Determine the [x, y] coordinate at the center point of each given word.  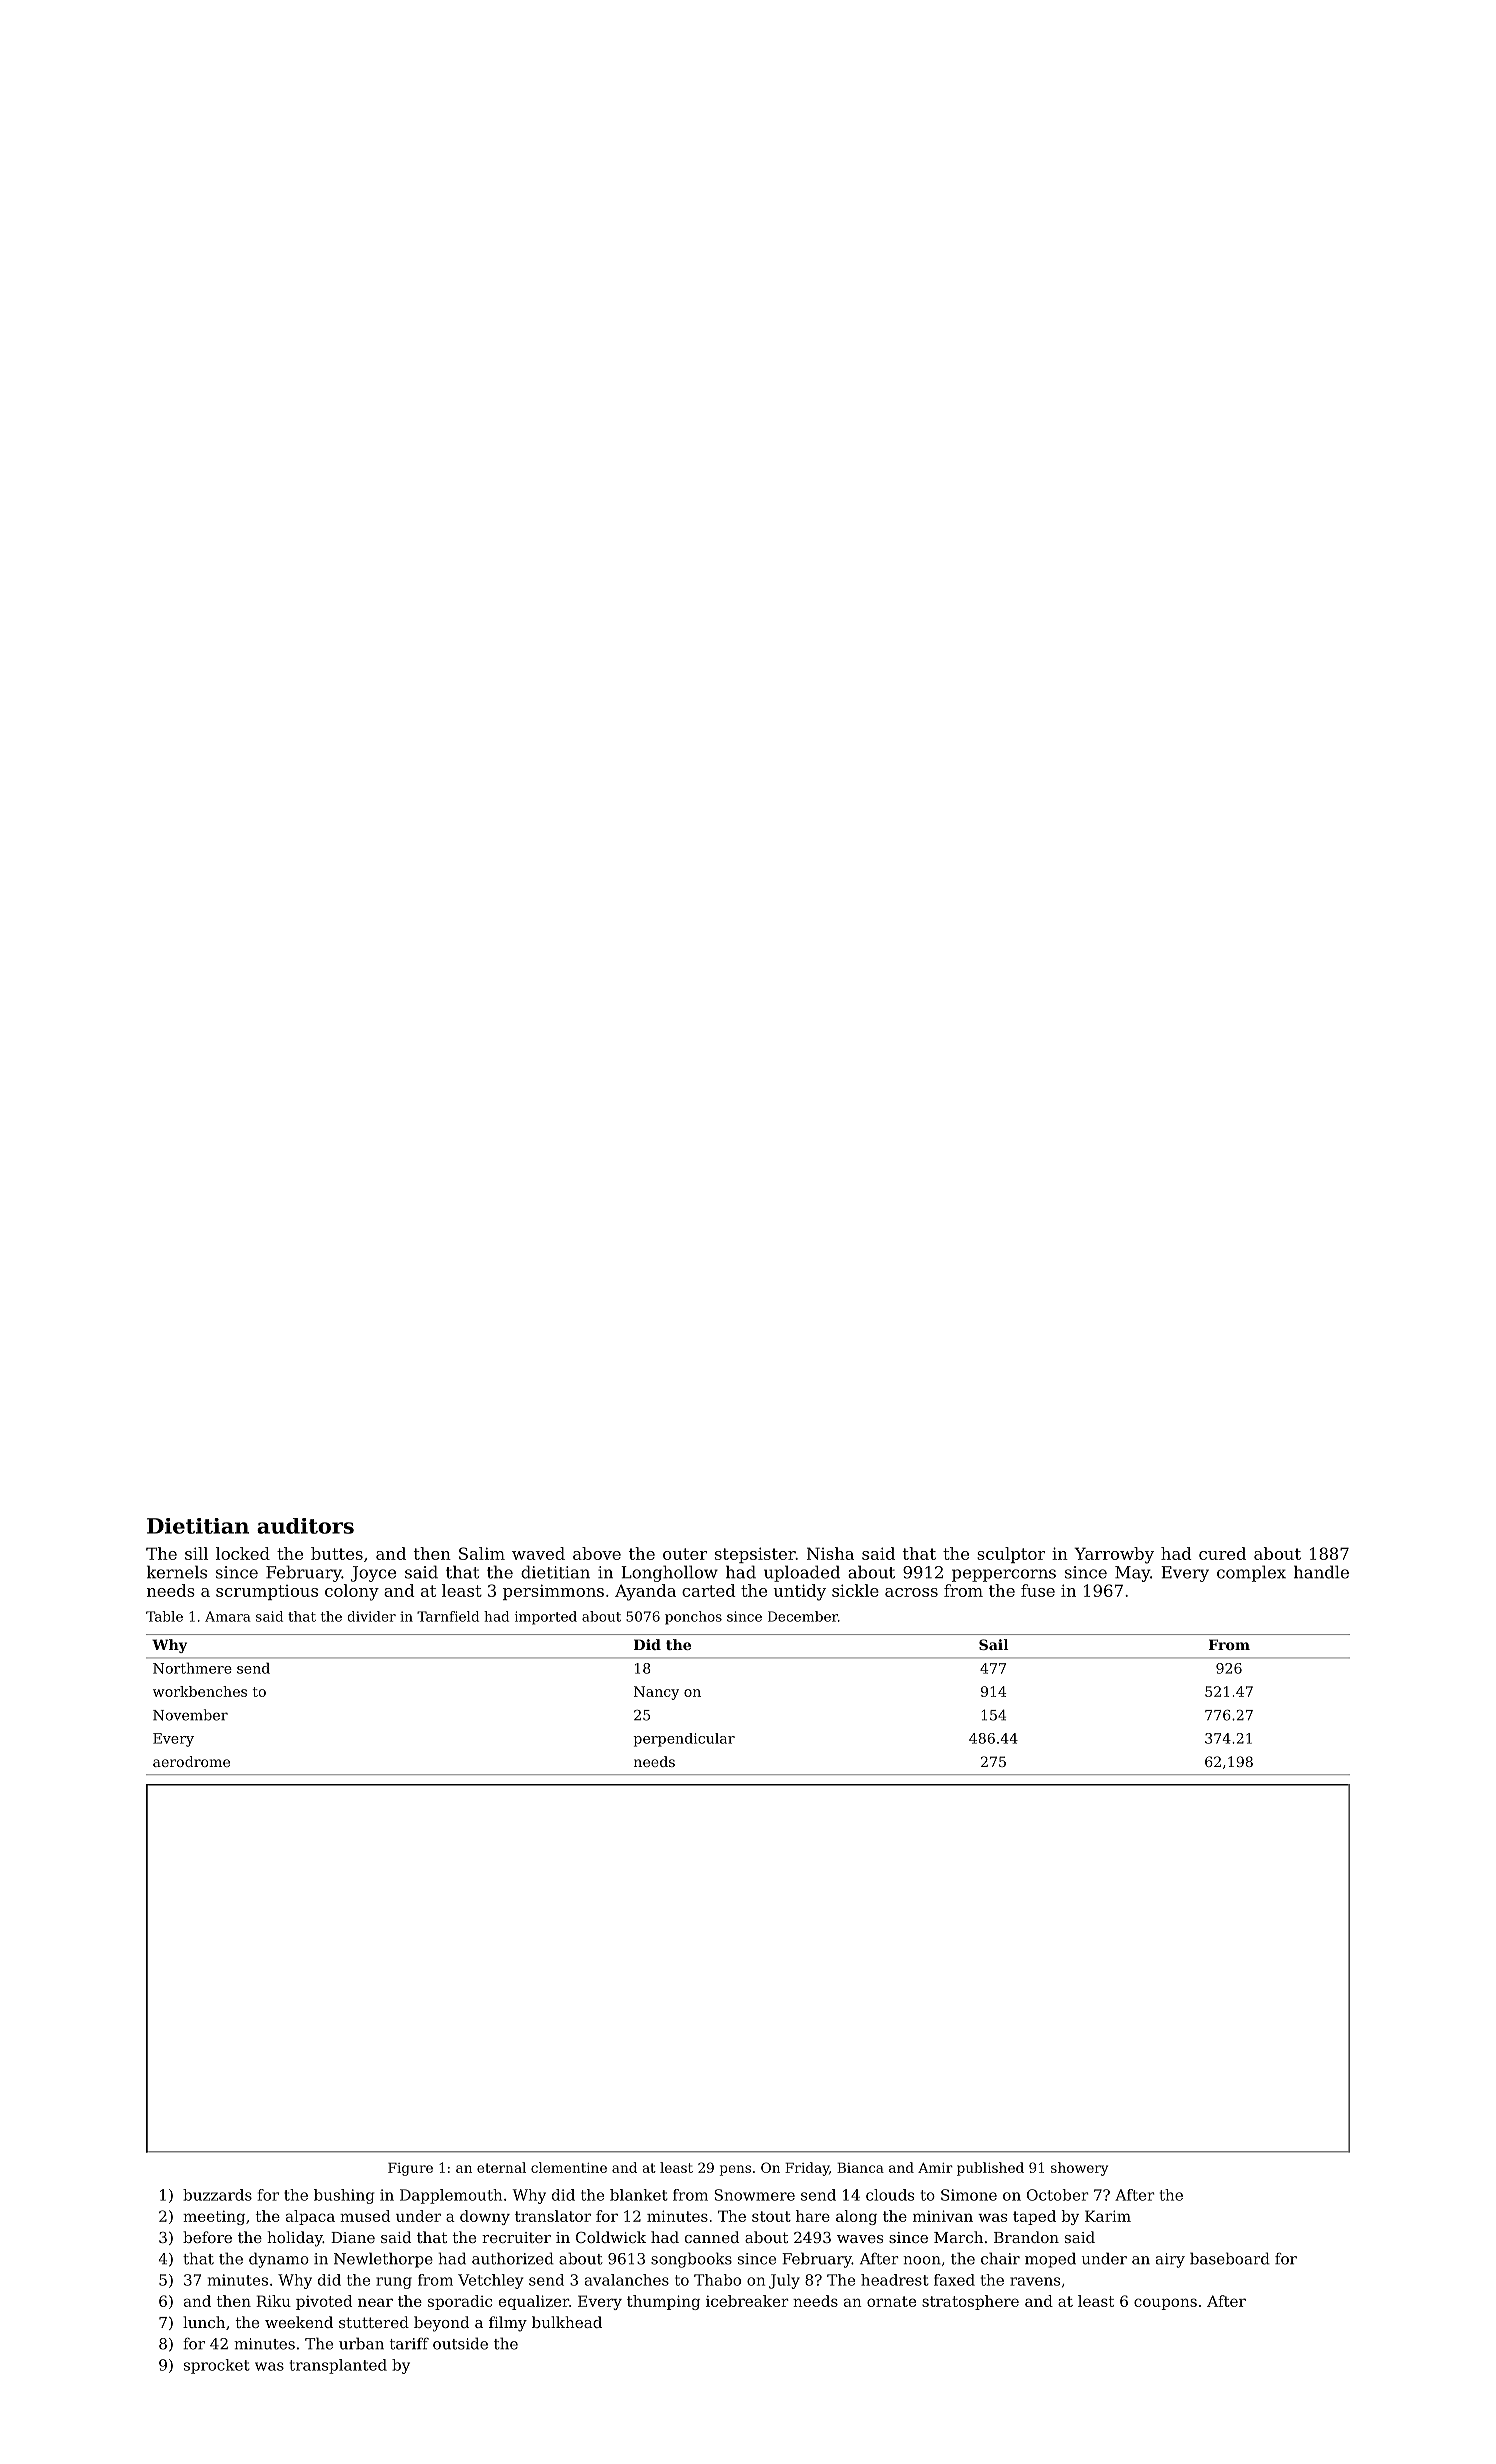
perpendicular [684, 1740]
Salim [482, 1553]
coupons [1165, 2304]
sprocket [217, 2366]
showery [1079, 2169]
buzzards [217, 2195]
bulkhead [567, 2322]
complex [1251, 1573]
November [190, 1715]
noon [922, 2260]
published [990, 2169]
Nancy [656, 1693]
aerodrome [191, 1761]
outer [685, 1554]
